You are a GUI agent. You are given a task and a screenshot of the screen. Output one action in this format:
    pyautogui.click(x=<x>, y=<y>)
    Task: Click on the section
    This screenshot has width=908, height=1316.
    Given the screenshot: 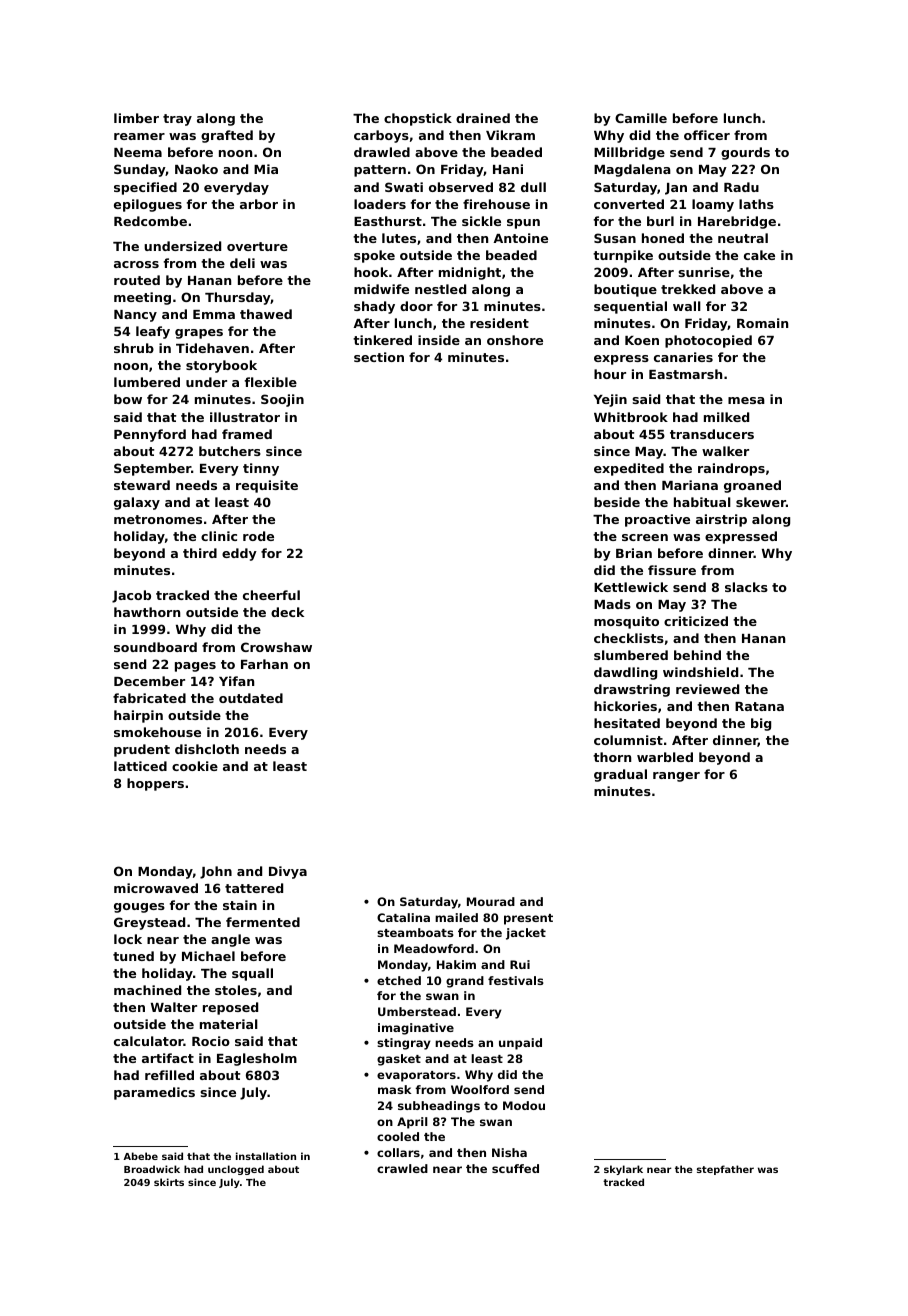 What is the action you would take?
    pyautogui.click(x=379, y=357)
